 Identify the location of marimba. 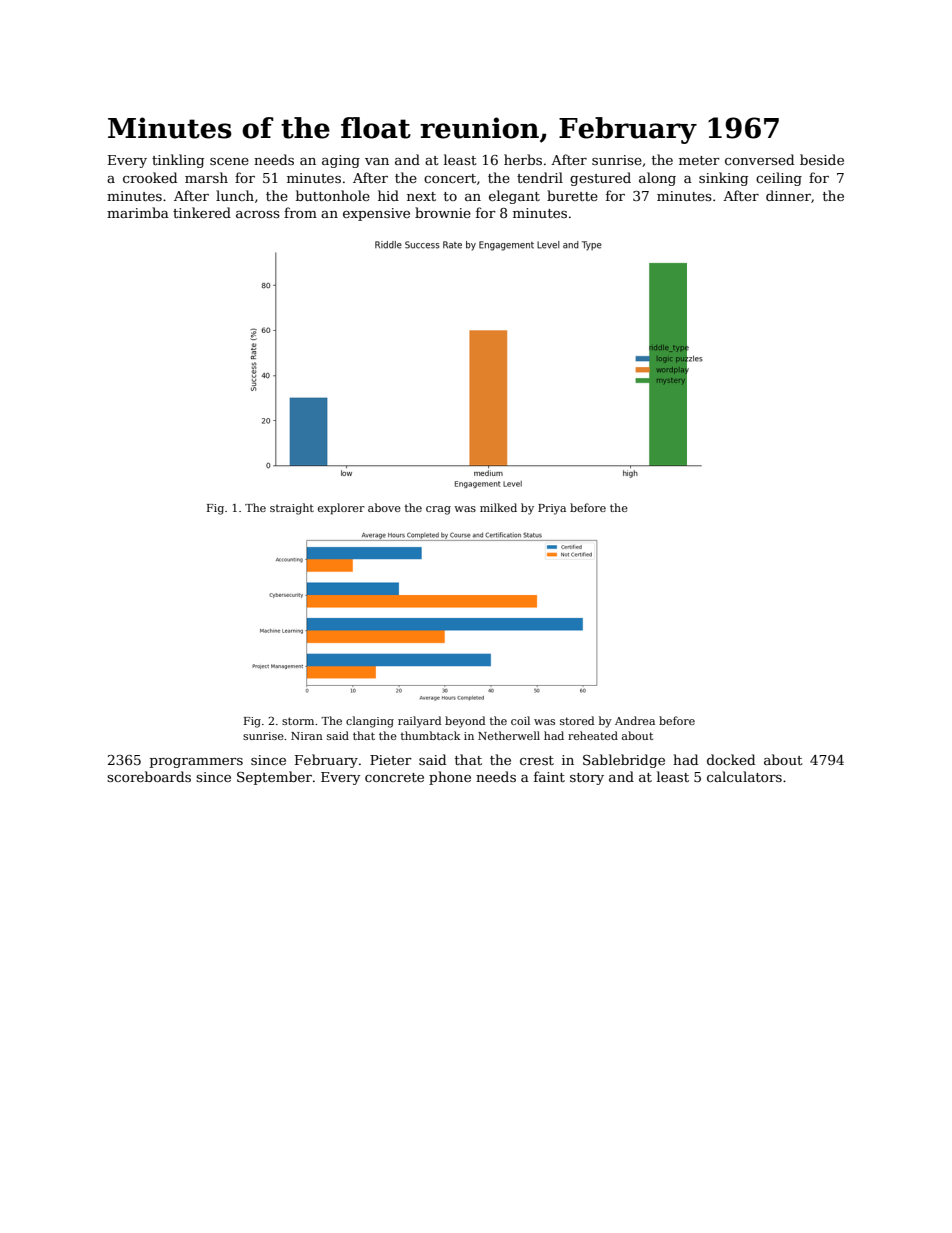
(138, 212).
